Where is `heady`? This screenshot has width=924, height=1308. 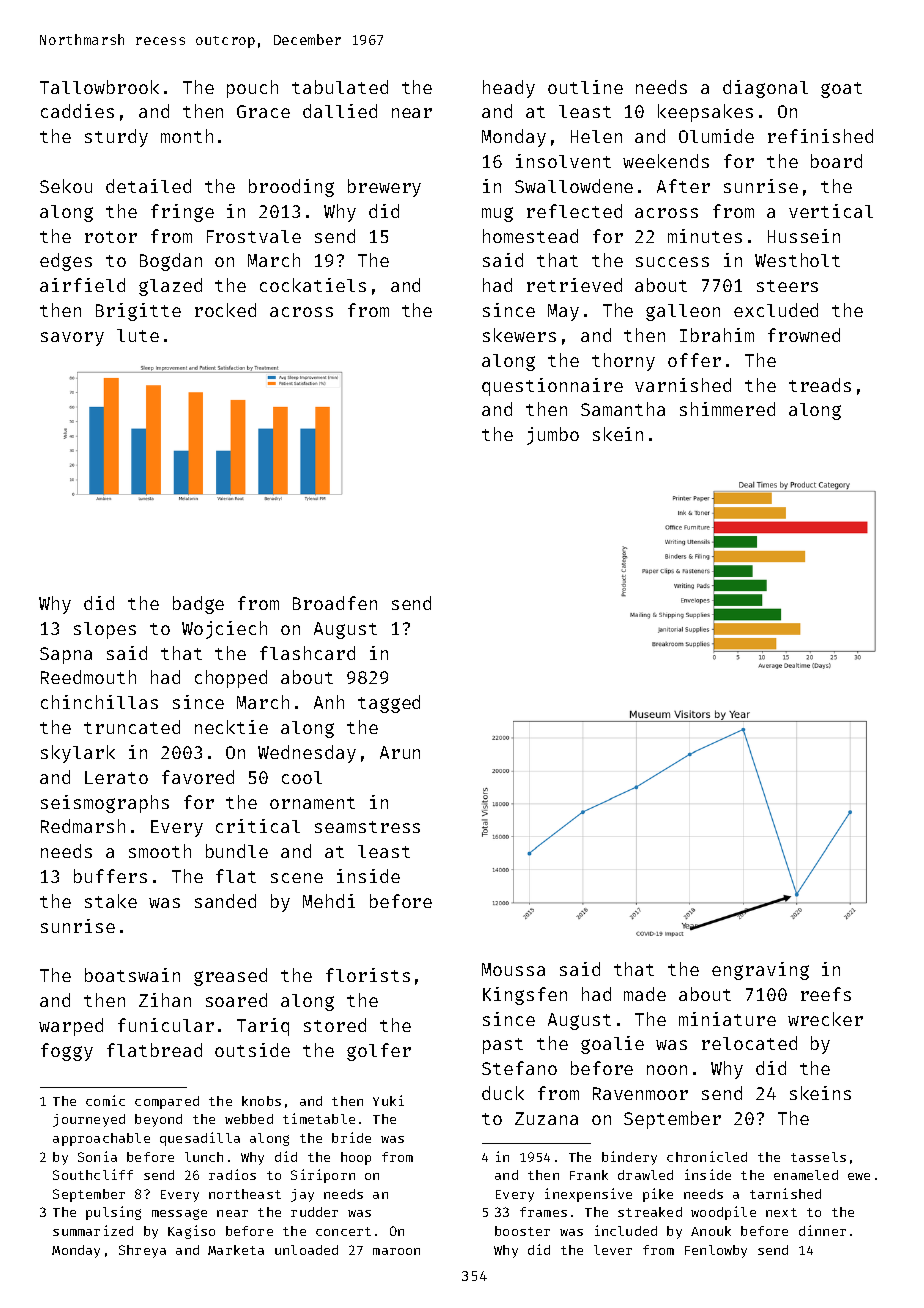
heady is located at coordinates (509, 89).
